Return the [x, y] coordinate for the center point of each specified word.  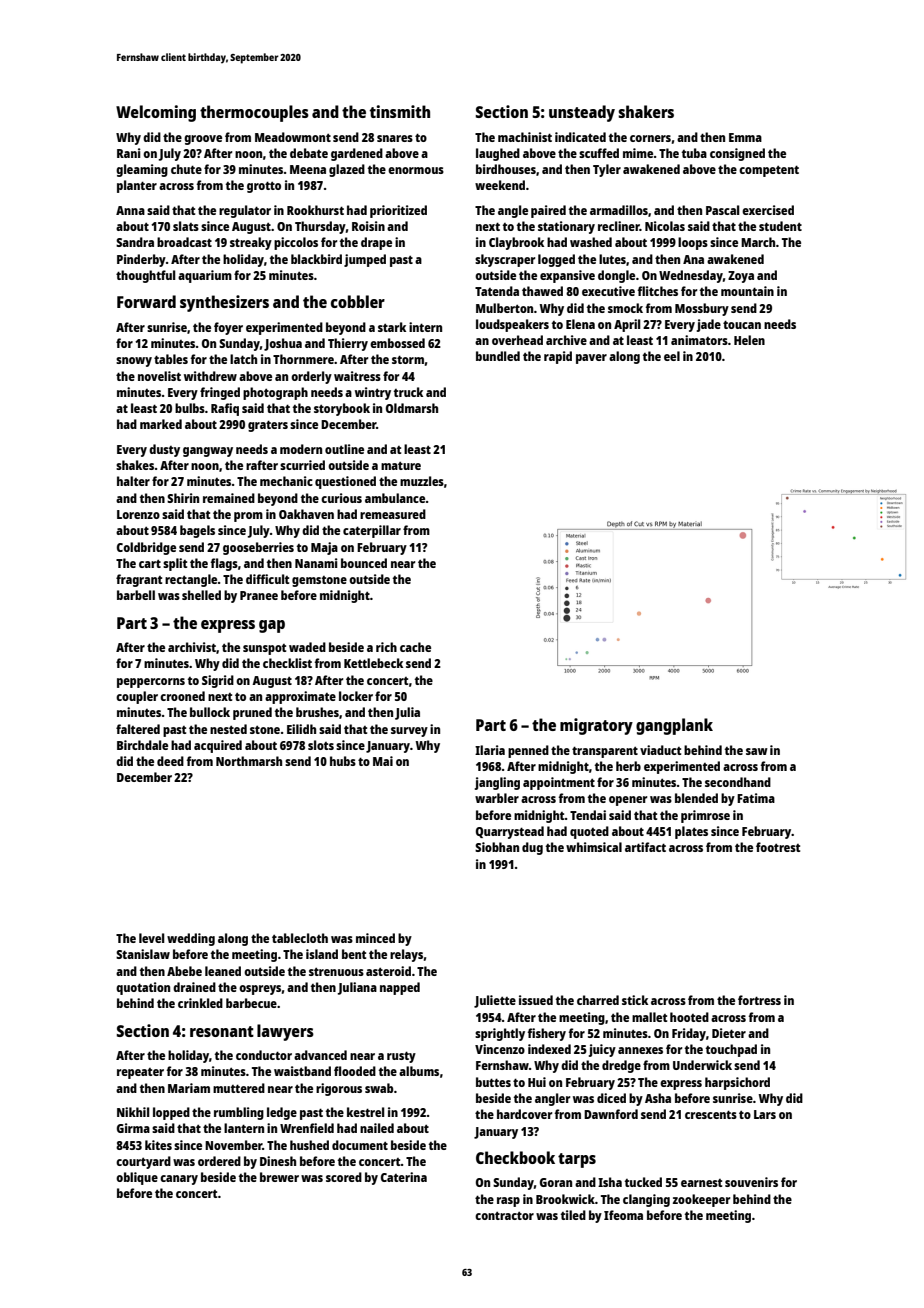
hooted [689, 1017]
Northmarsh [249, 761]
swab [379, 1088]
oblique [137, 1178]
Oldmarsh [412, 408]
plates [691, 832]
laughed [498, 154]
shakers [646, 111]
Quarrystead [510, 832]
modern [301, 449]
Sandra [135, 242]
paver [591, 359]
